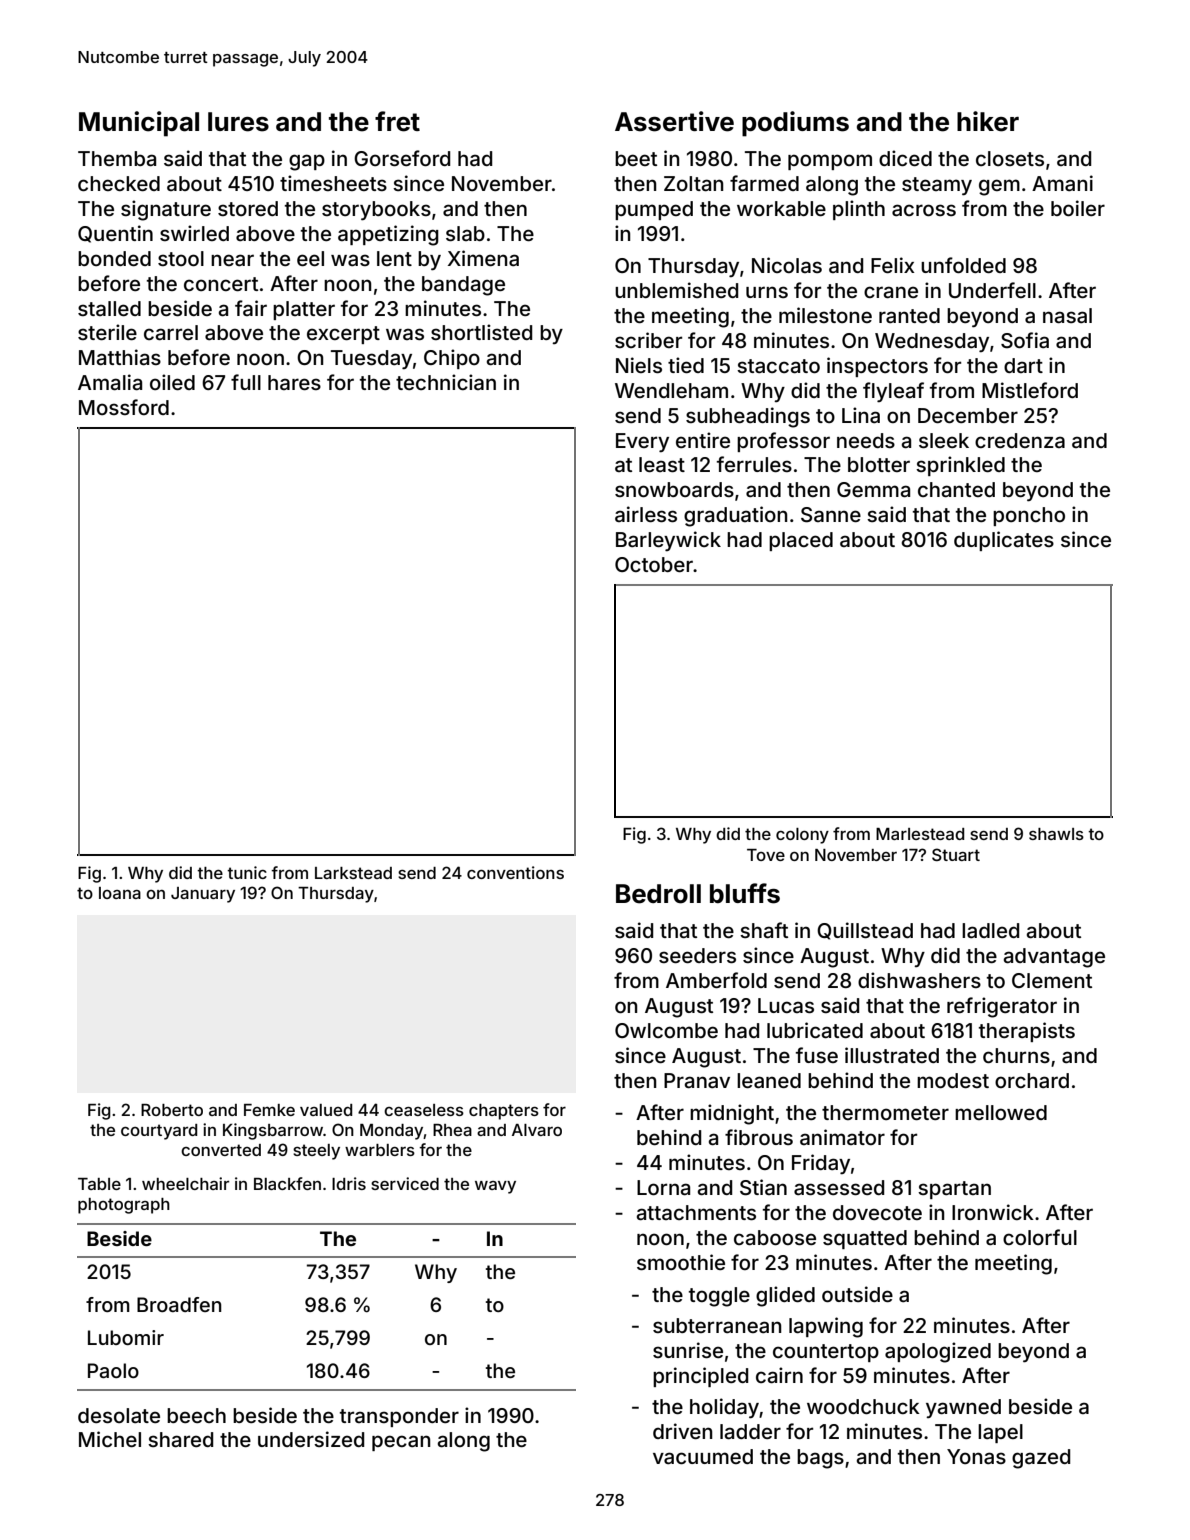 This screenshot has width=1190, height=1540. What do you see at coordinates (394, 258) in the screenshot?
I see `lent` at bounding box center [394, 258].
